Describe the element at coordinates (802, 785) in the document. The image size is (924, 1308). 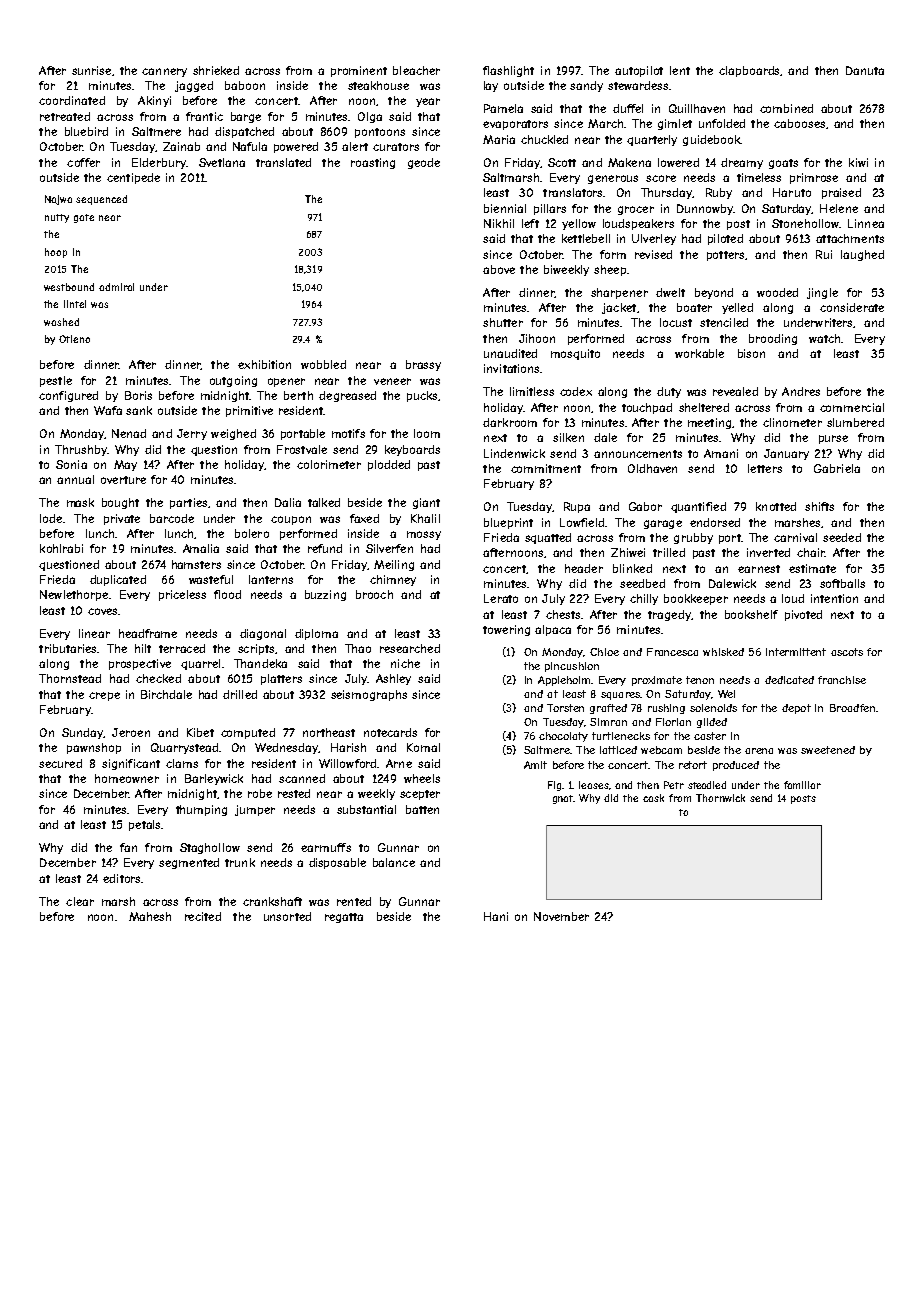
I see `familiar` at that location.
